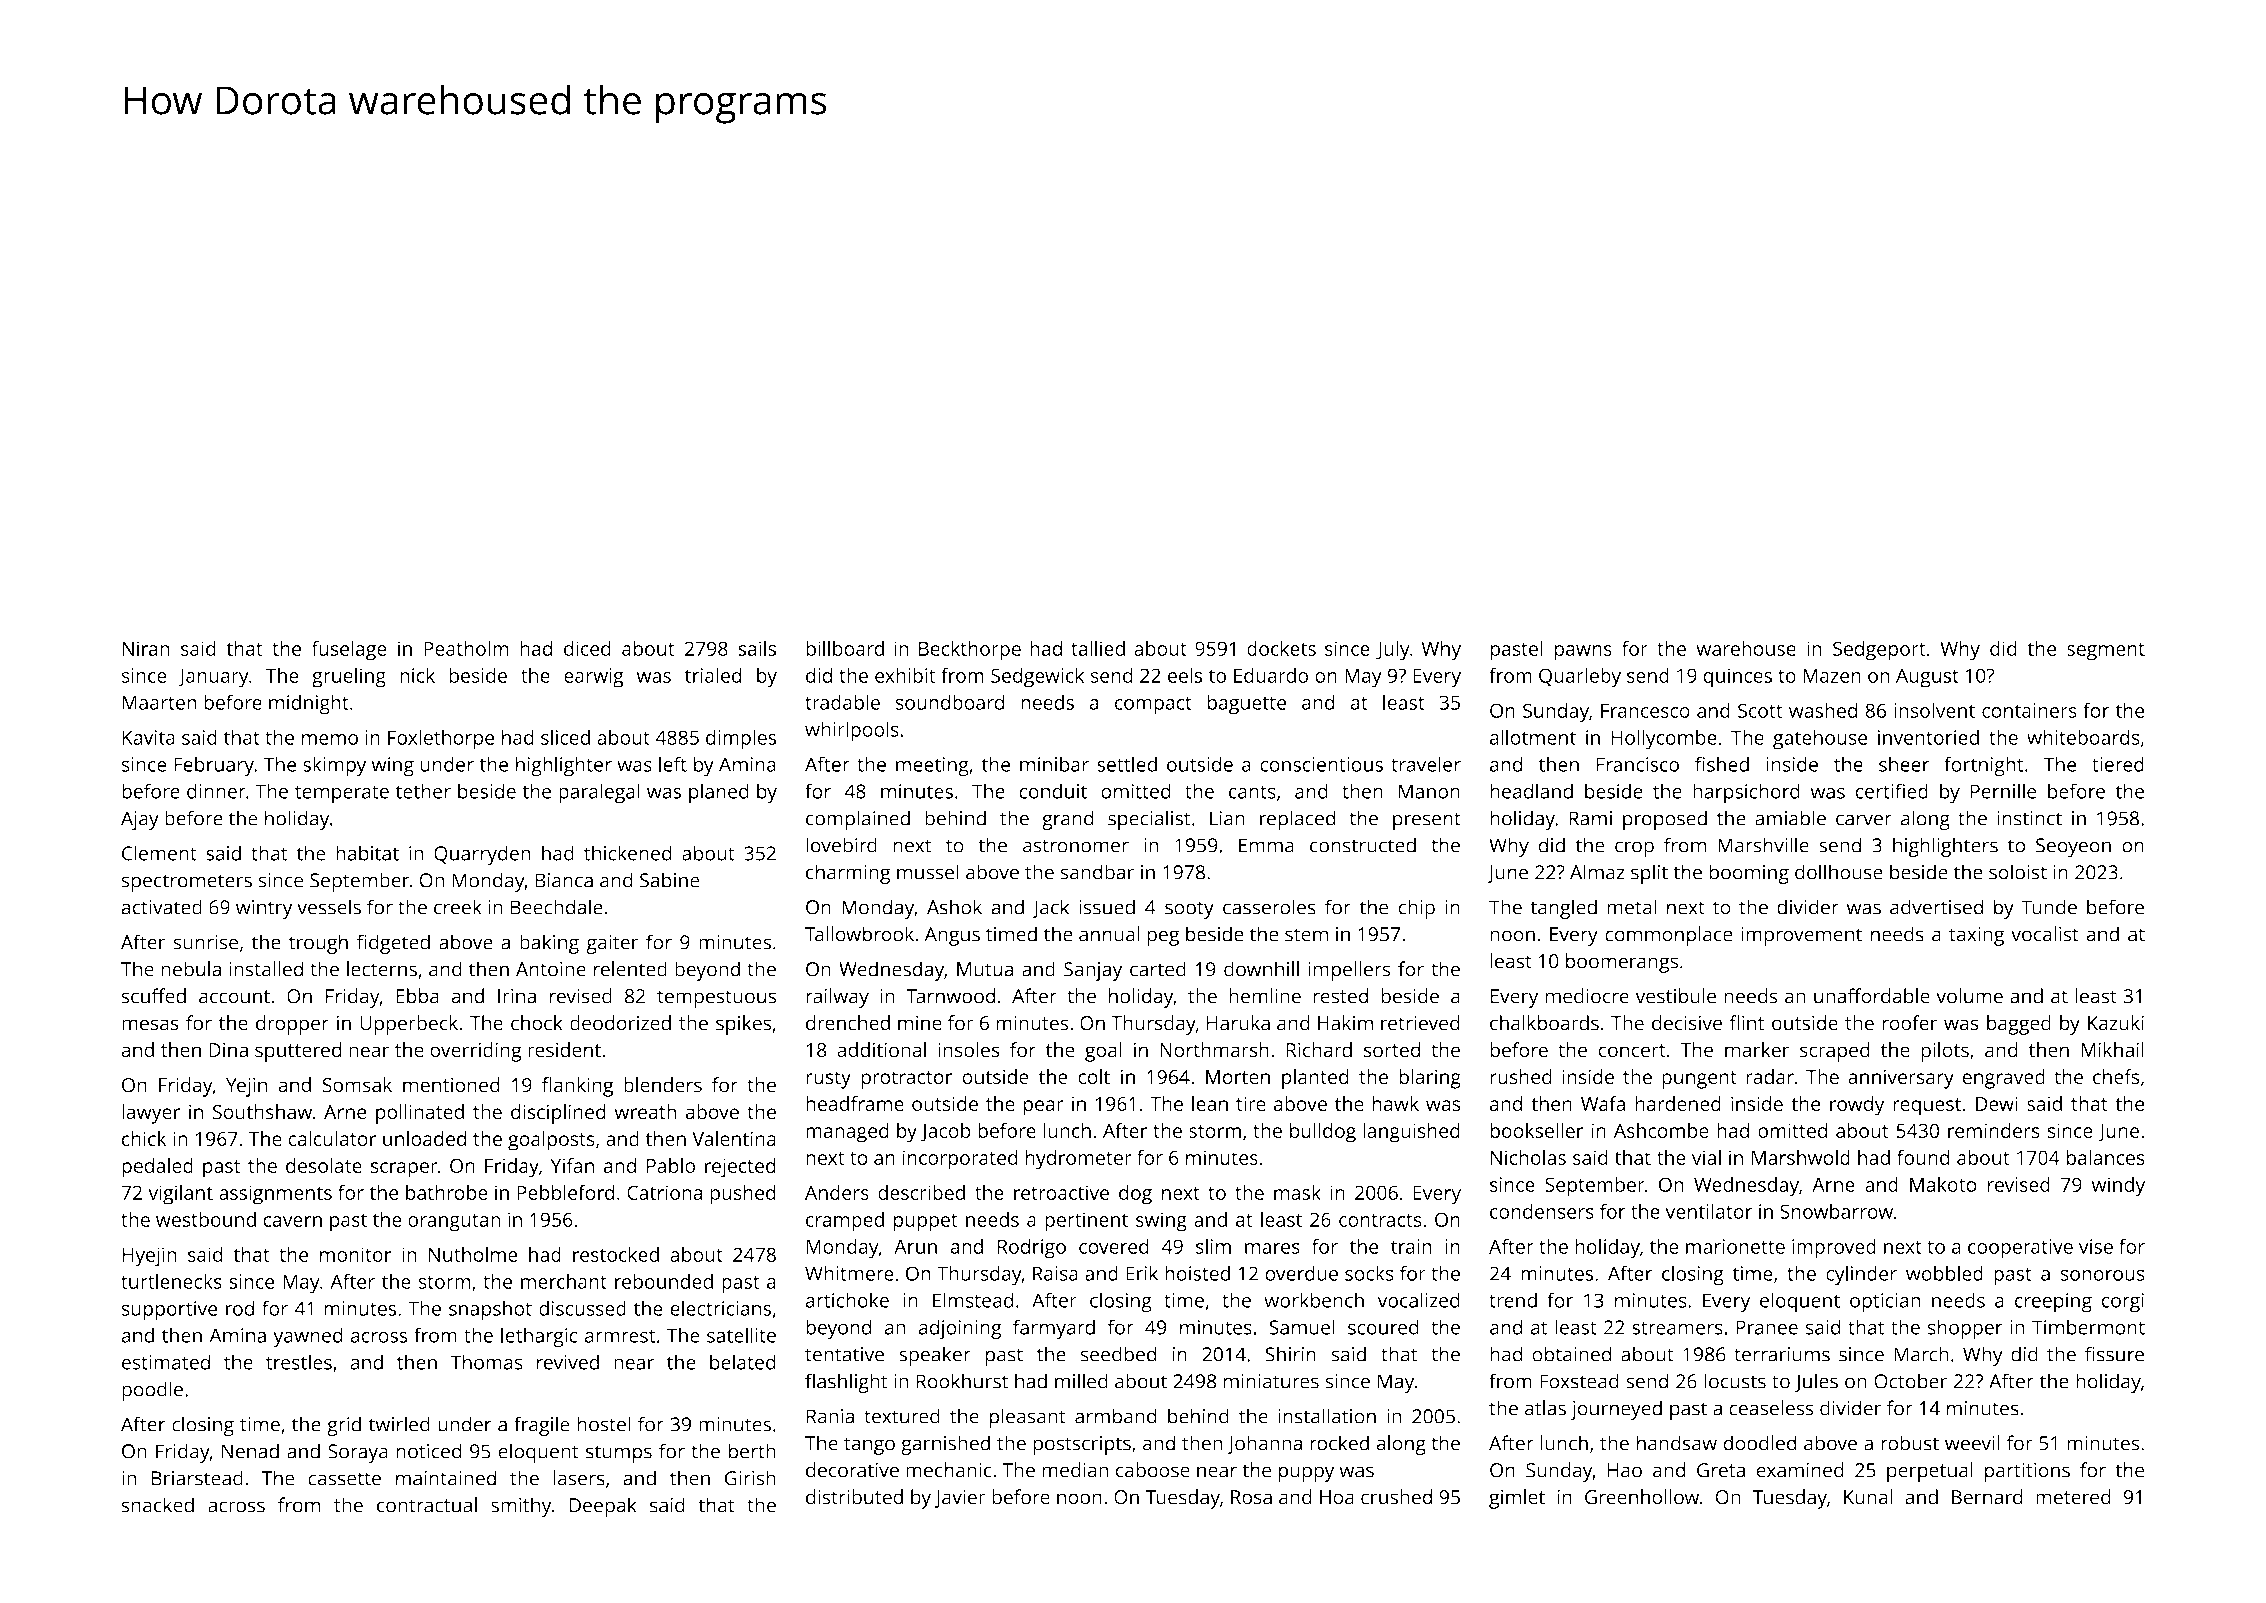  I want to click on doodled, so click(1759, 1443).
